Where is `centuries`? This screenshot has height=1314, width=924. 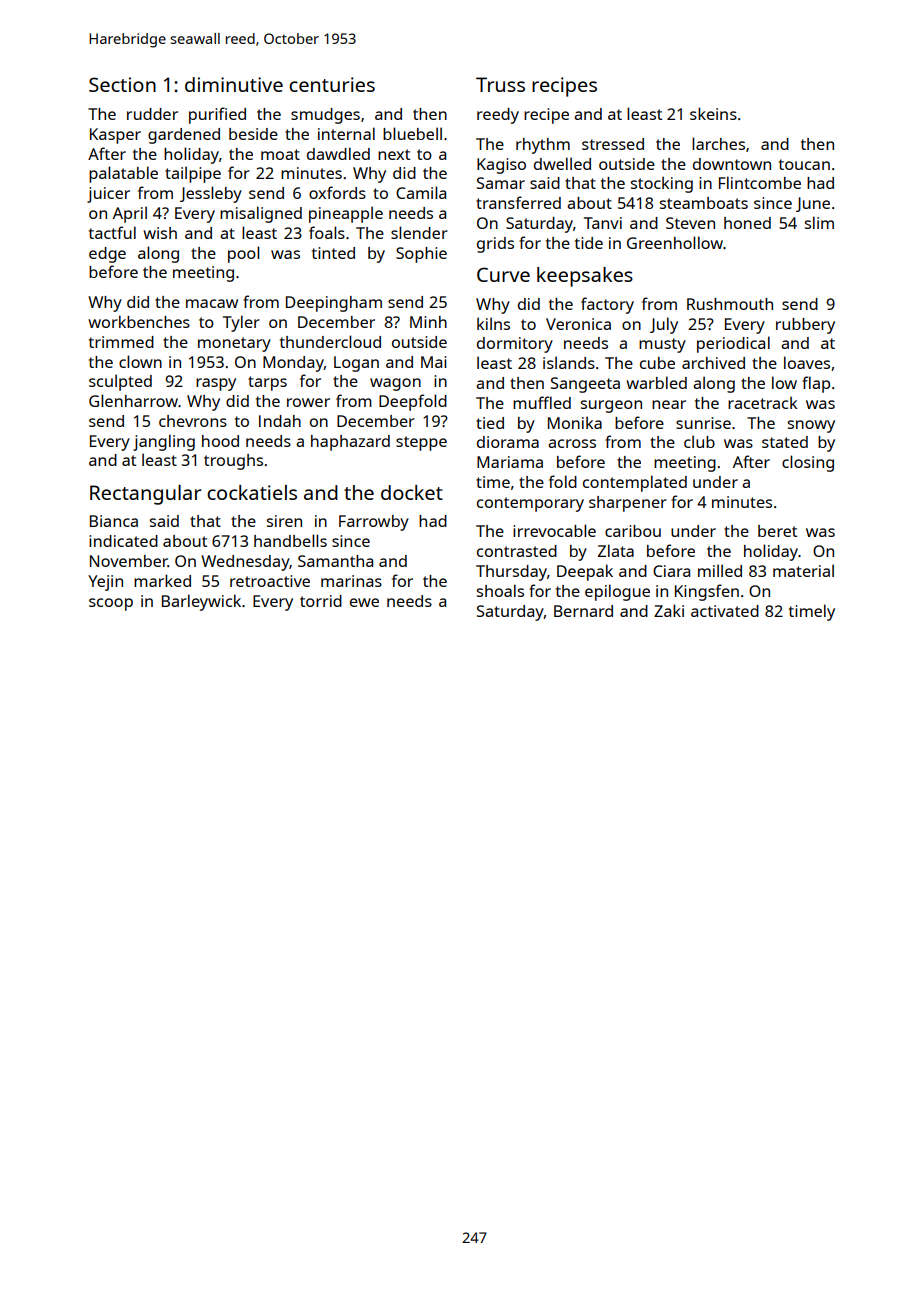 centuries is located at coordinates (332, 84).
